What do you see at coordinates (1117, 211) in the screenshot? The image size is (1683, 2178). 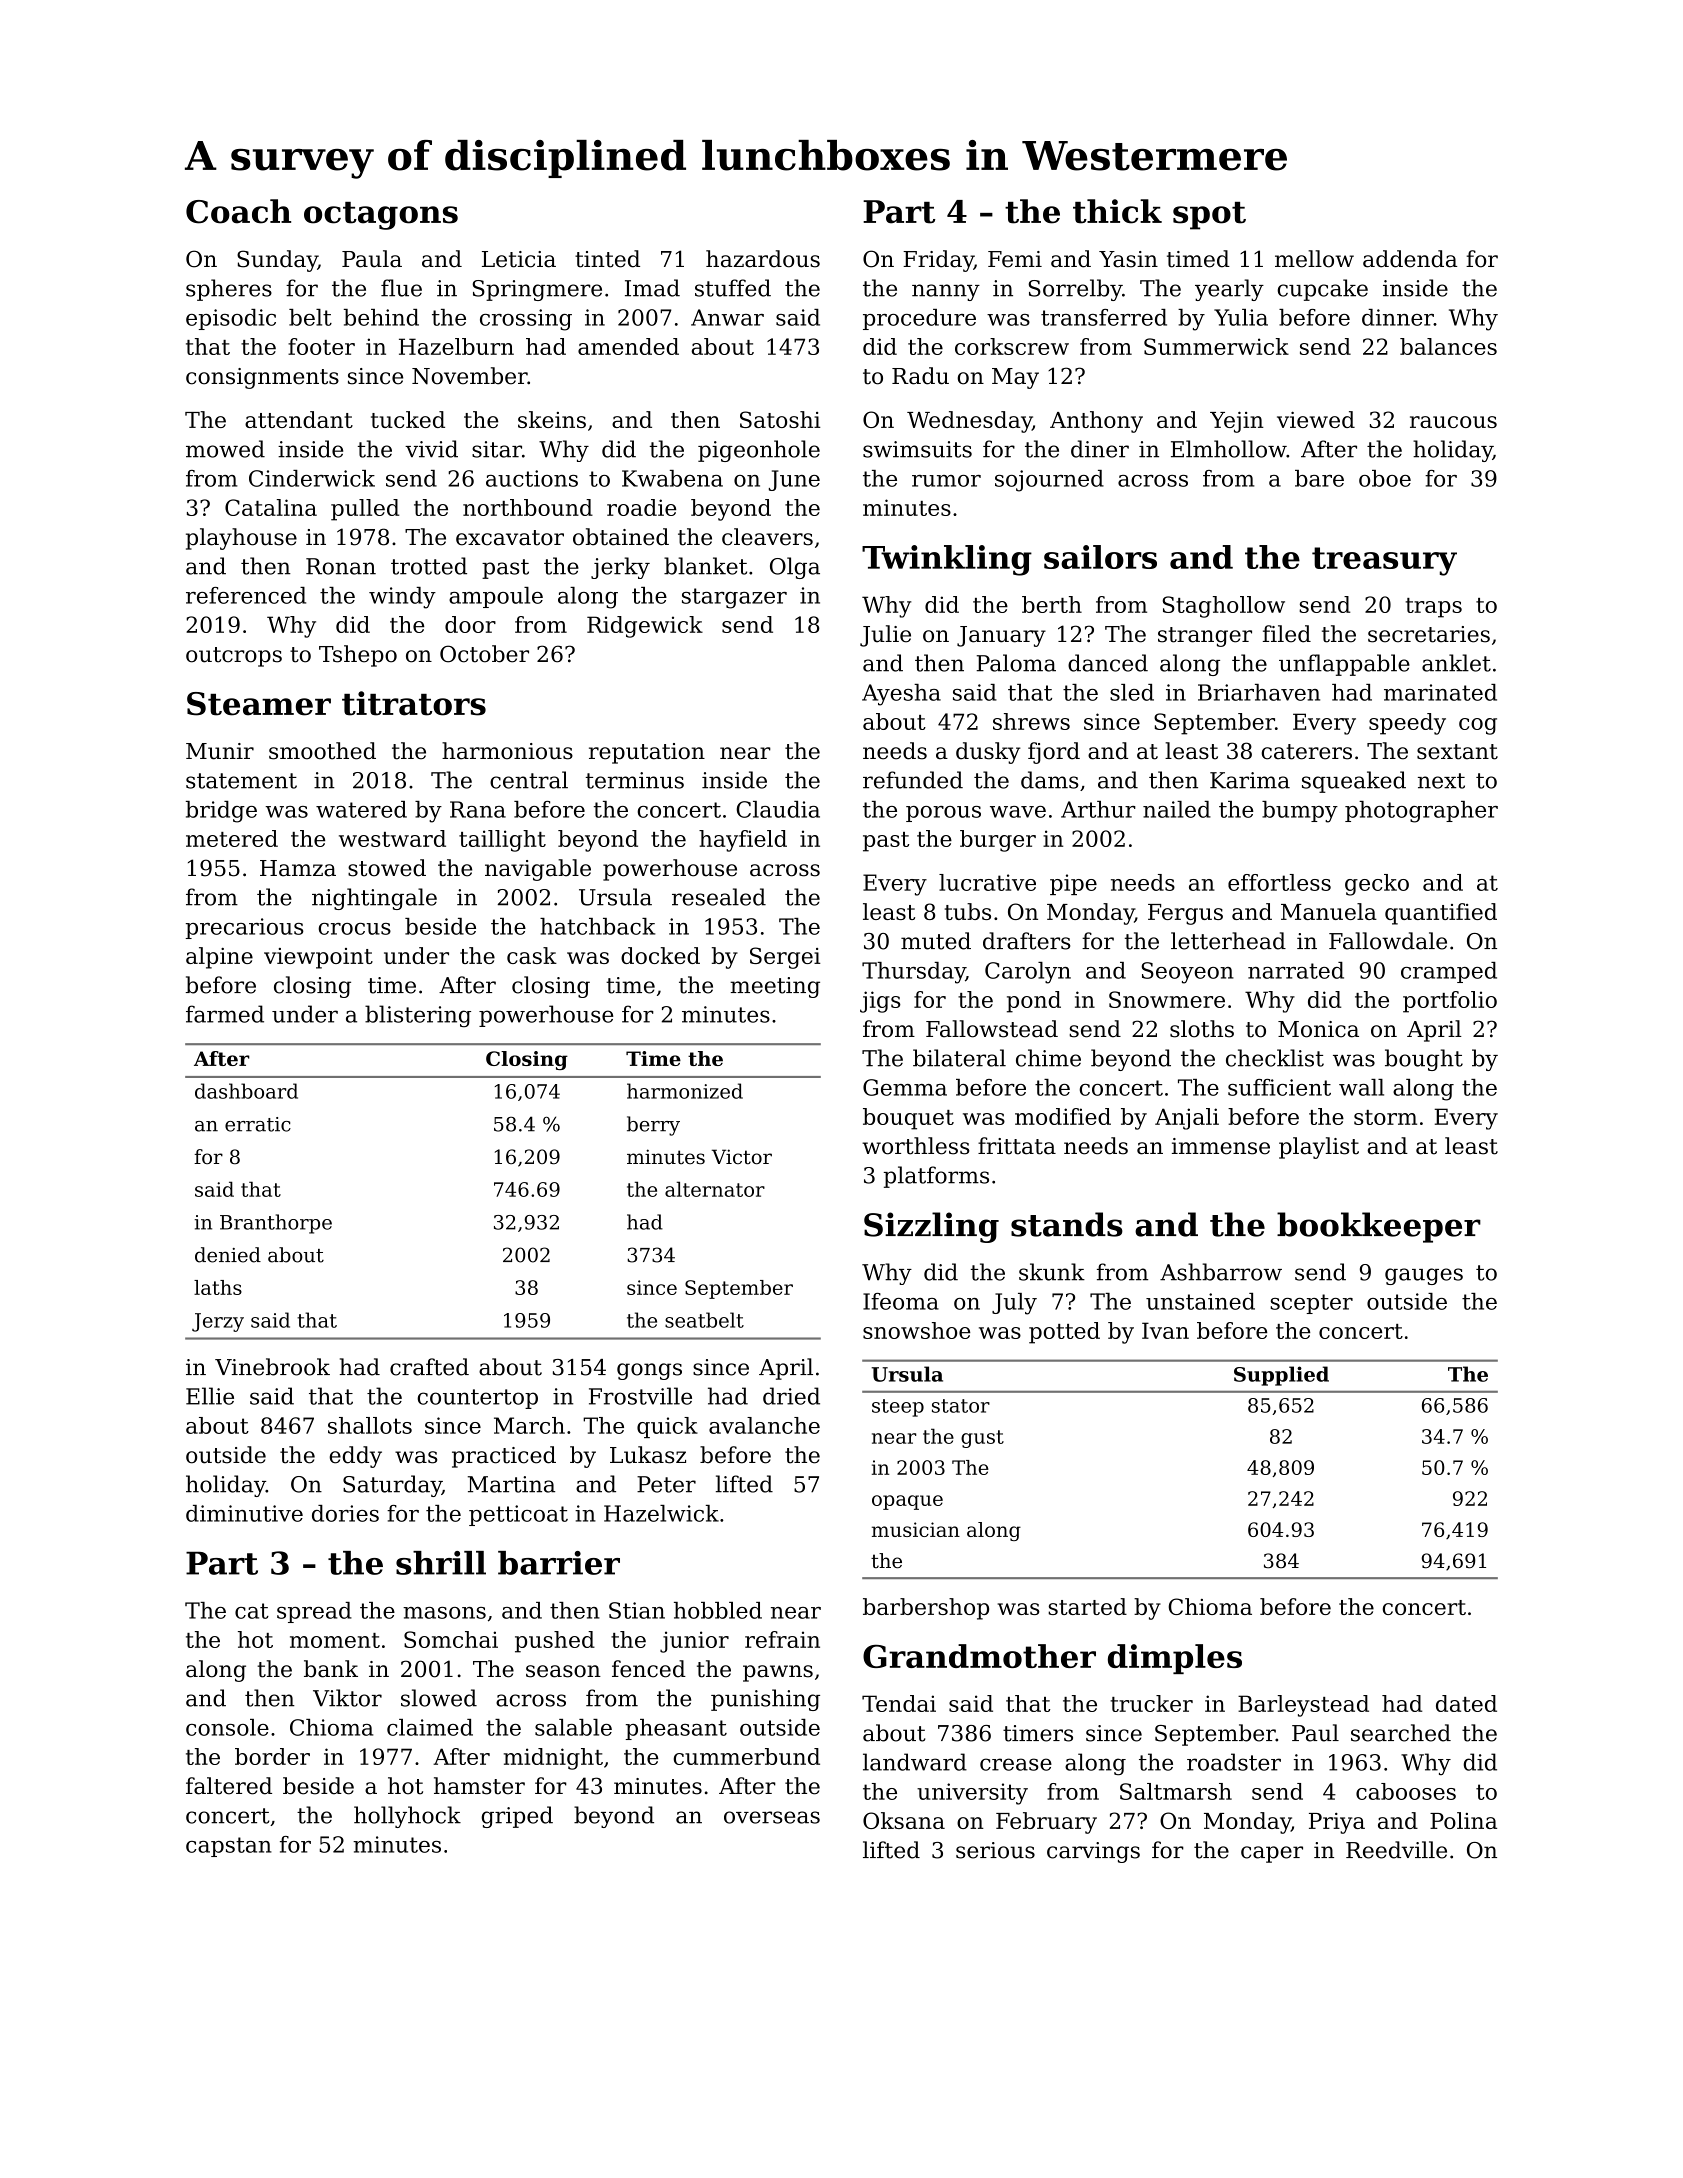 I see `thick` at bounding box center [1117, 211].
